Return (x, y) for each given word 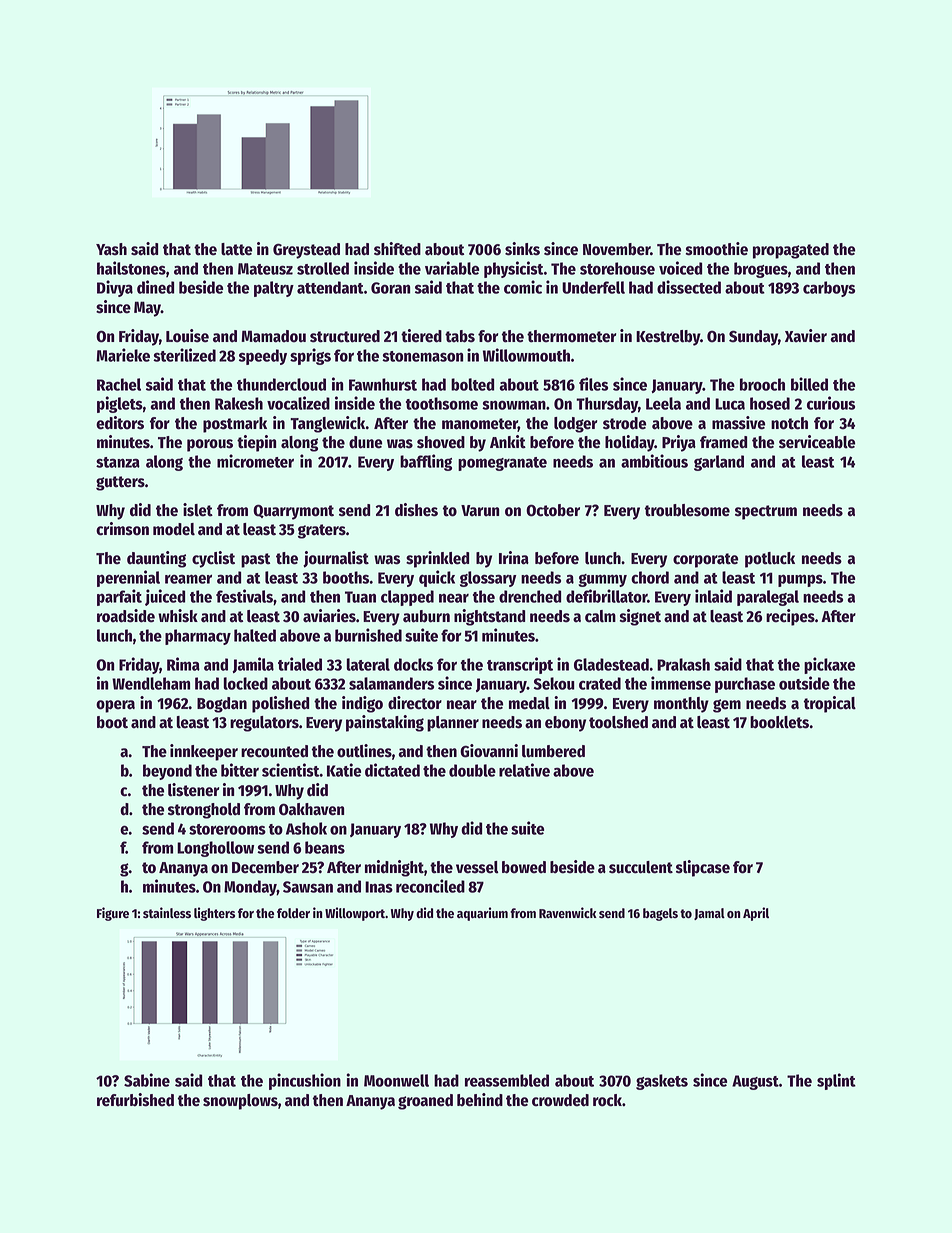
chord (650, 577)
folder (293, 913)
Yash (111, 249)
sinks (522, 249)
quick (437, 578)
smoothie (716, 249)
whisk (178, 616)
